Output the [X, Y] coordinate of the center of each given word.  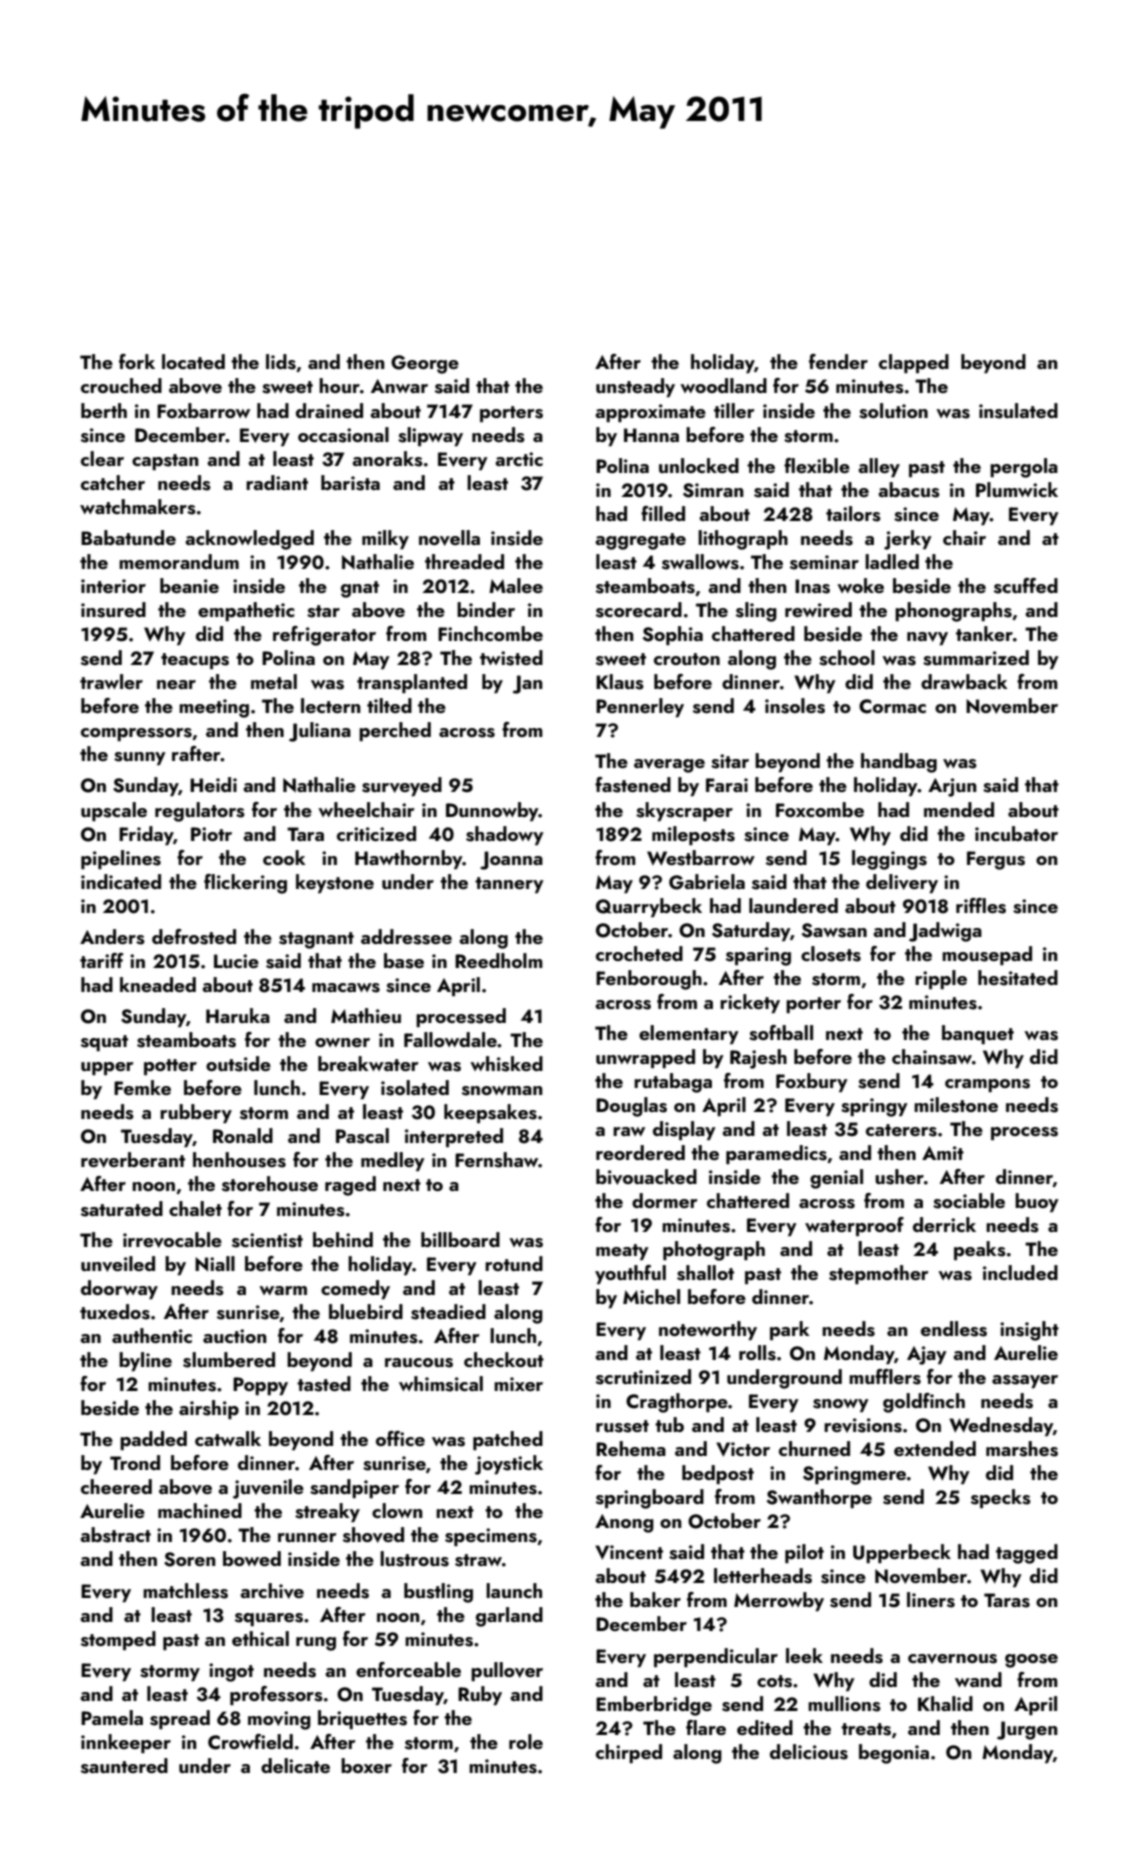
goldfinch [924, 1403]
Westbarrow [701, 858]
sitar [730, 761]
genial [836, 1179]
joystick [509, 1465]
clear [102, 458]
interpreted [454, 1137]
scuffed [1026, 586]
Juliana [320, 732]
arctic [519, 459]
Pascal [362, 1136]
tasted [324, 1384]
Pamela [112, 1717]
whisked [506, 1064]
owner [342, 1042]
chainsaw [932, 1057]
